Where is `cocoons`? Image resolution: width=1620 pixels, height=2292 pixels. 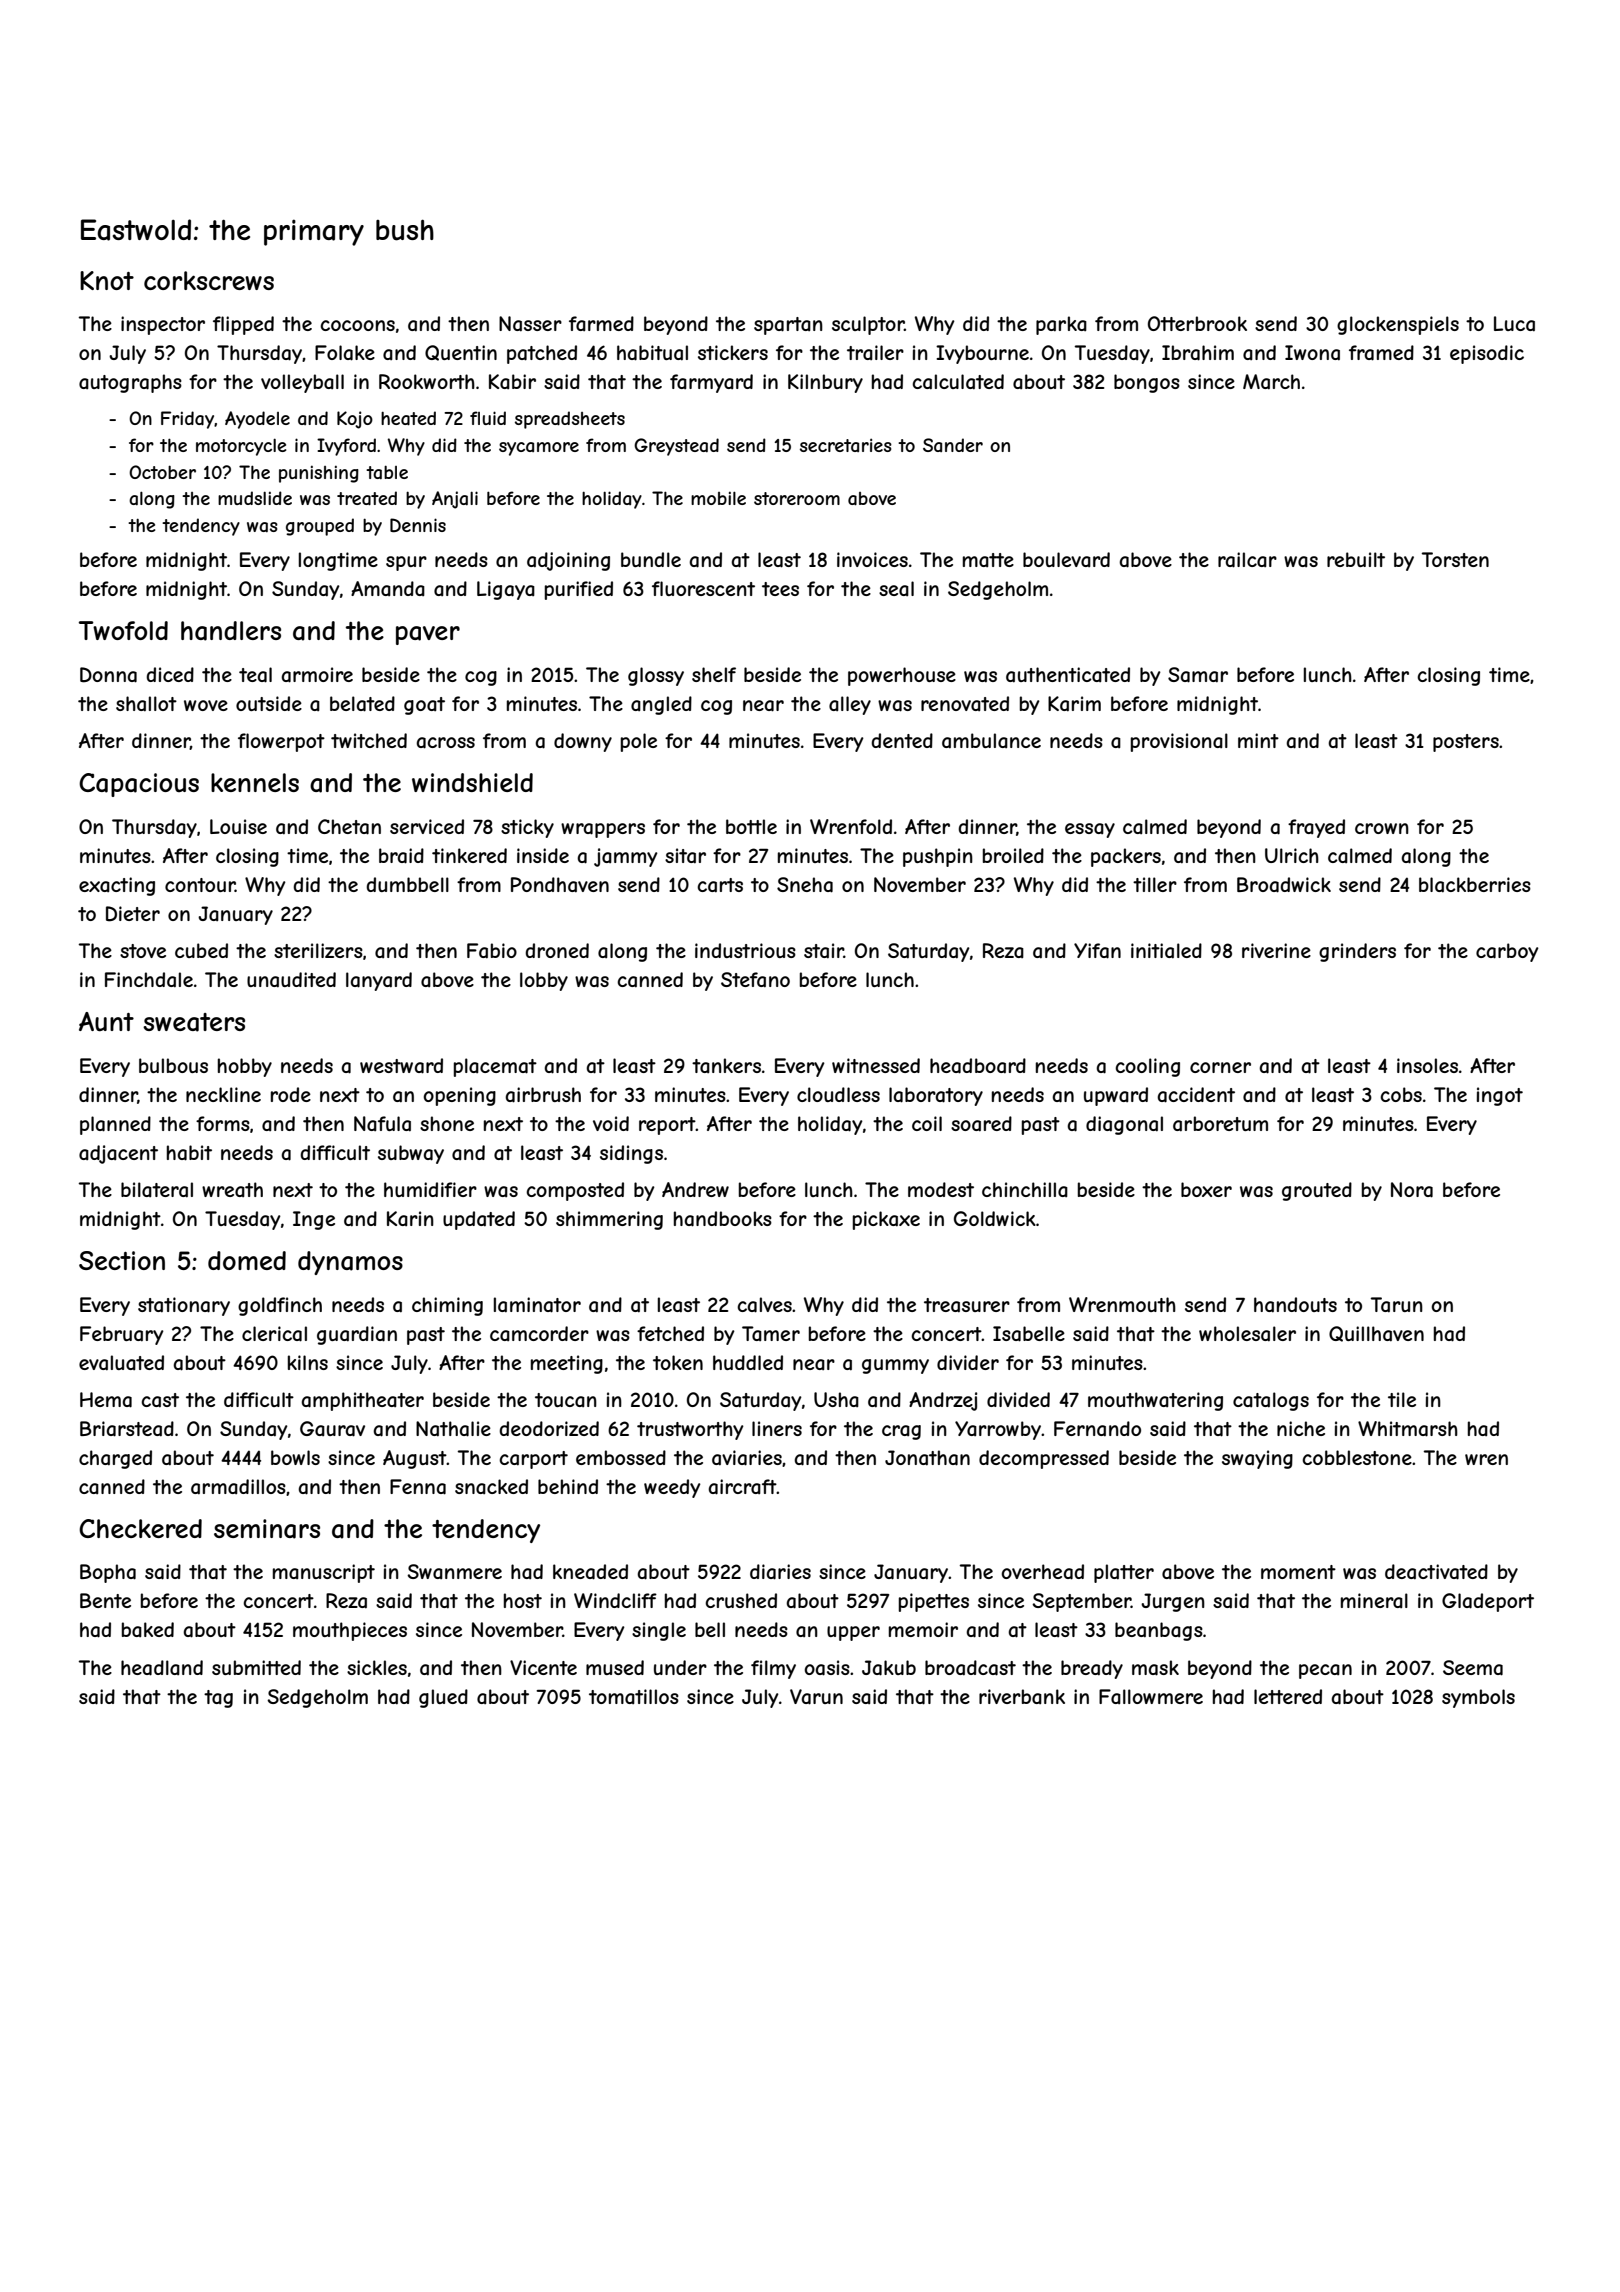 cocoons is located at coordinates (357, 325).
